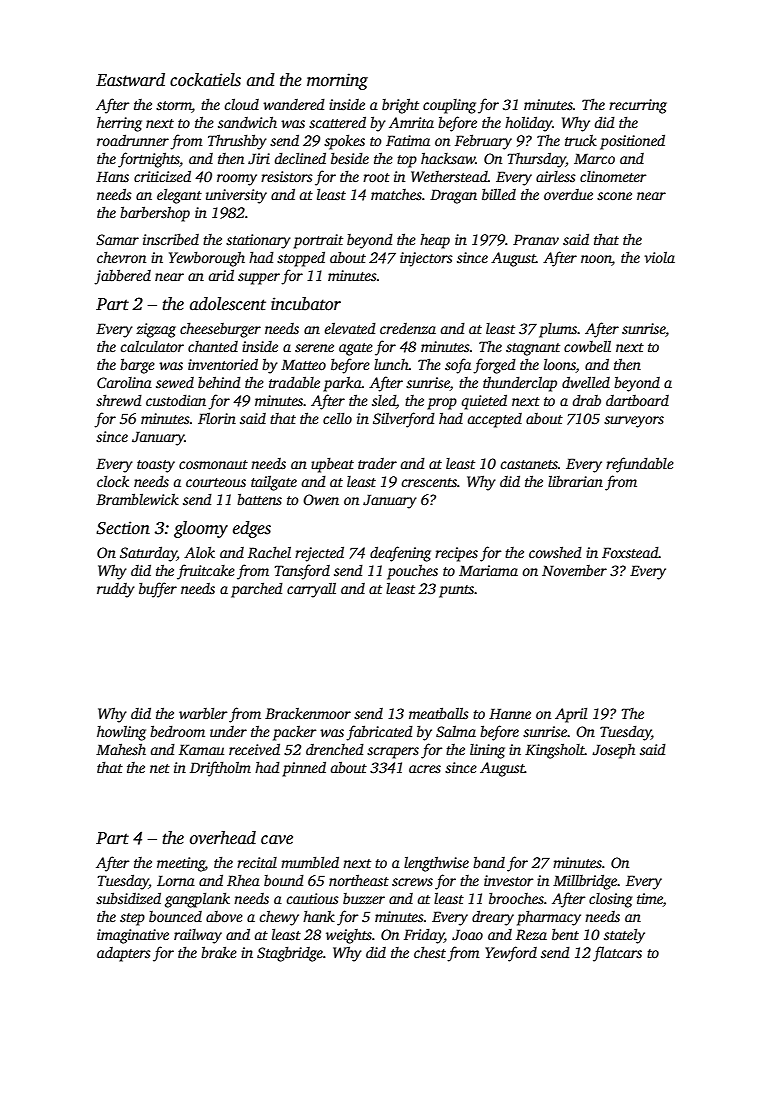  What do you see at coordinates (638, 106) in the document?
I see `recurring` at bounding box center [638, 106].
